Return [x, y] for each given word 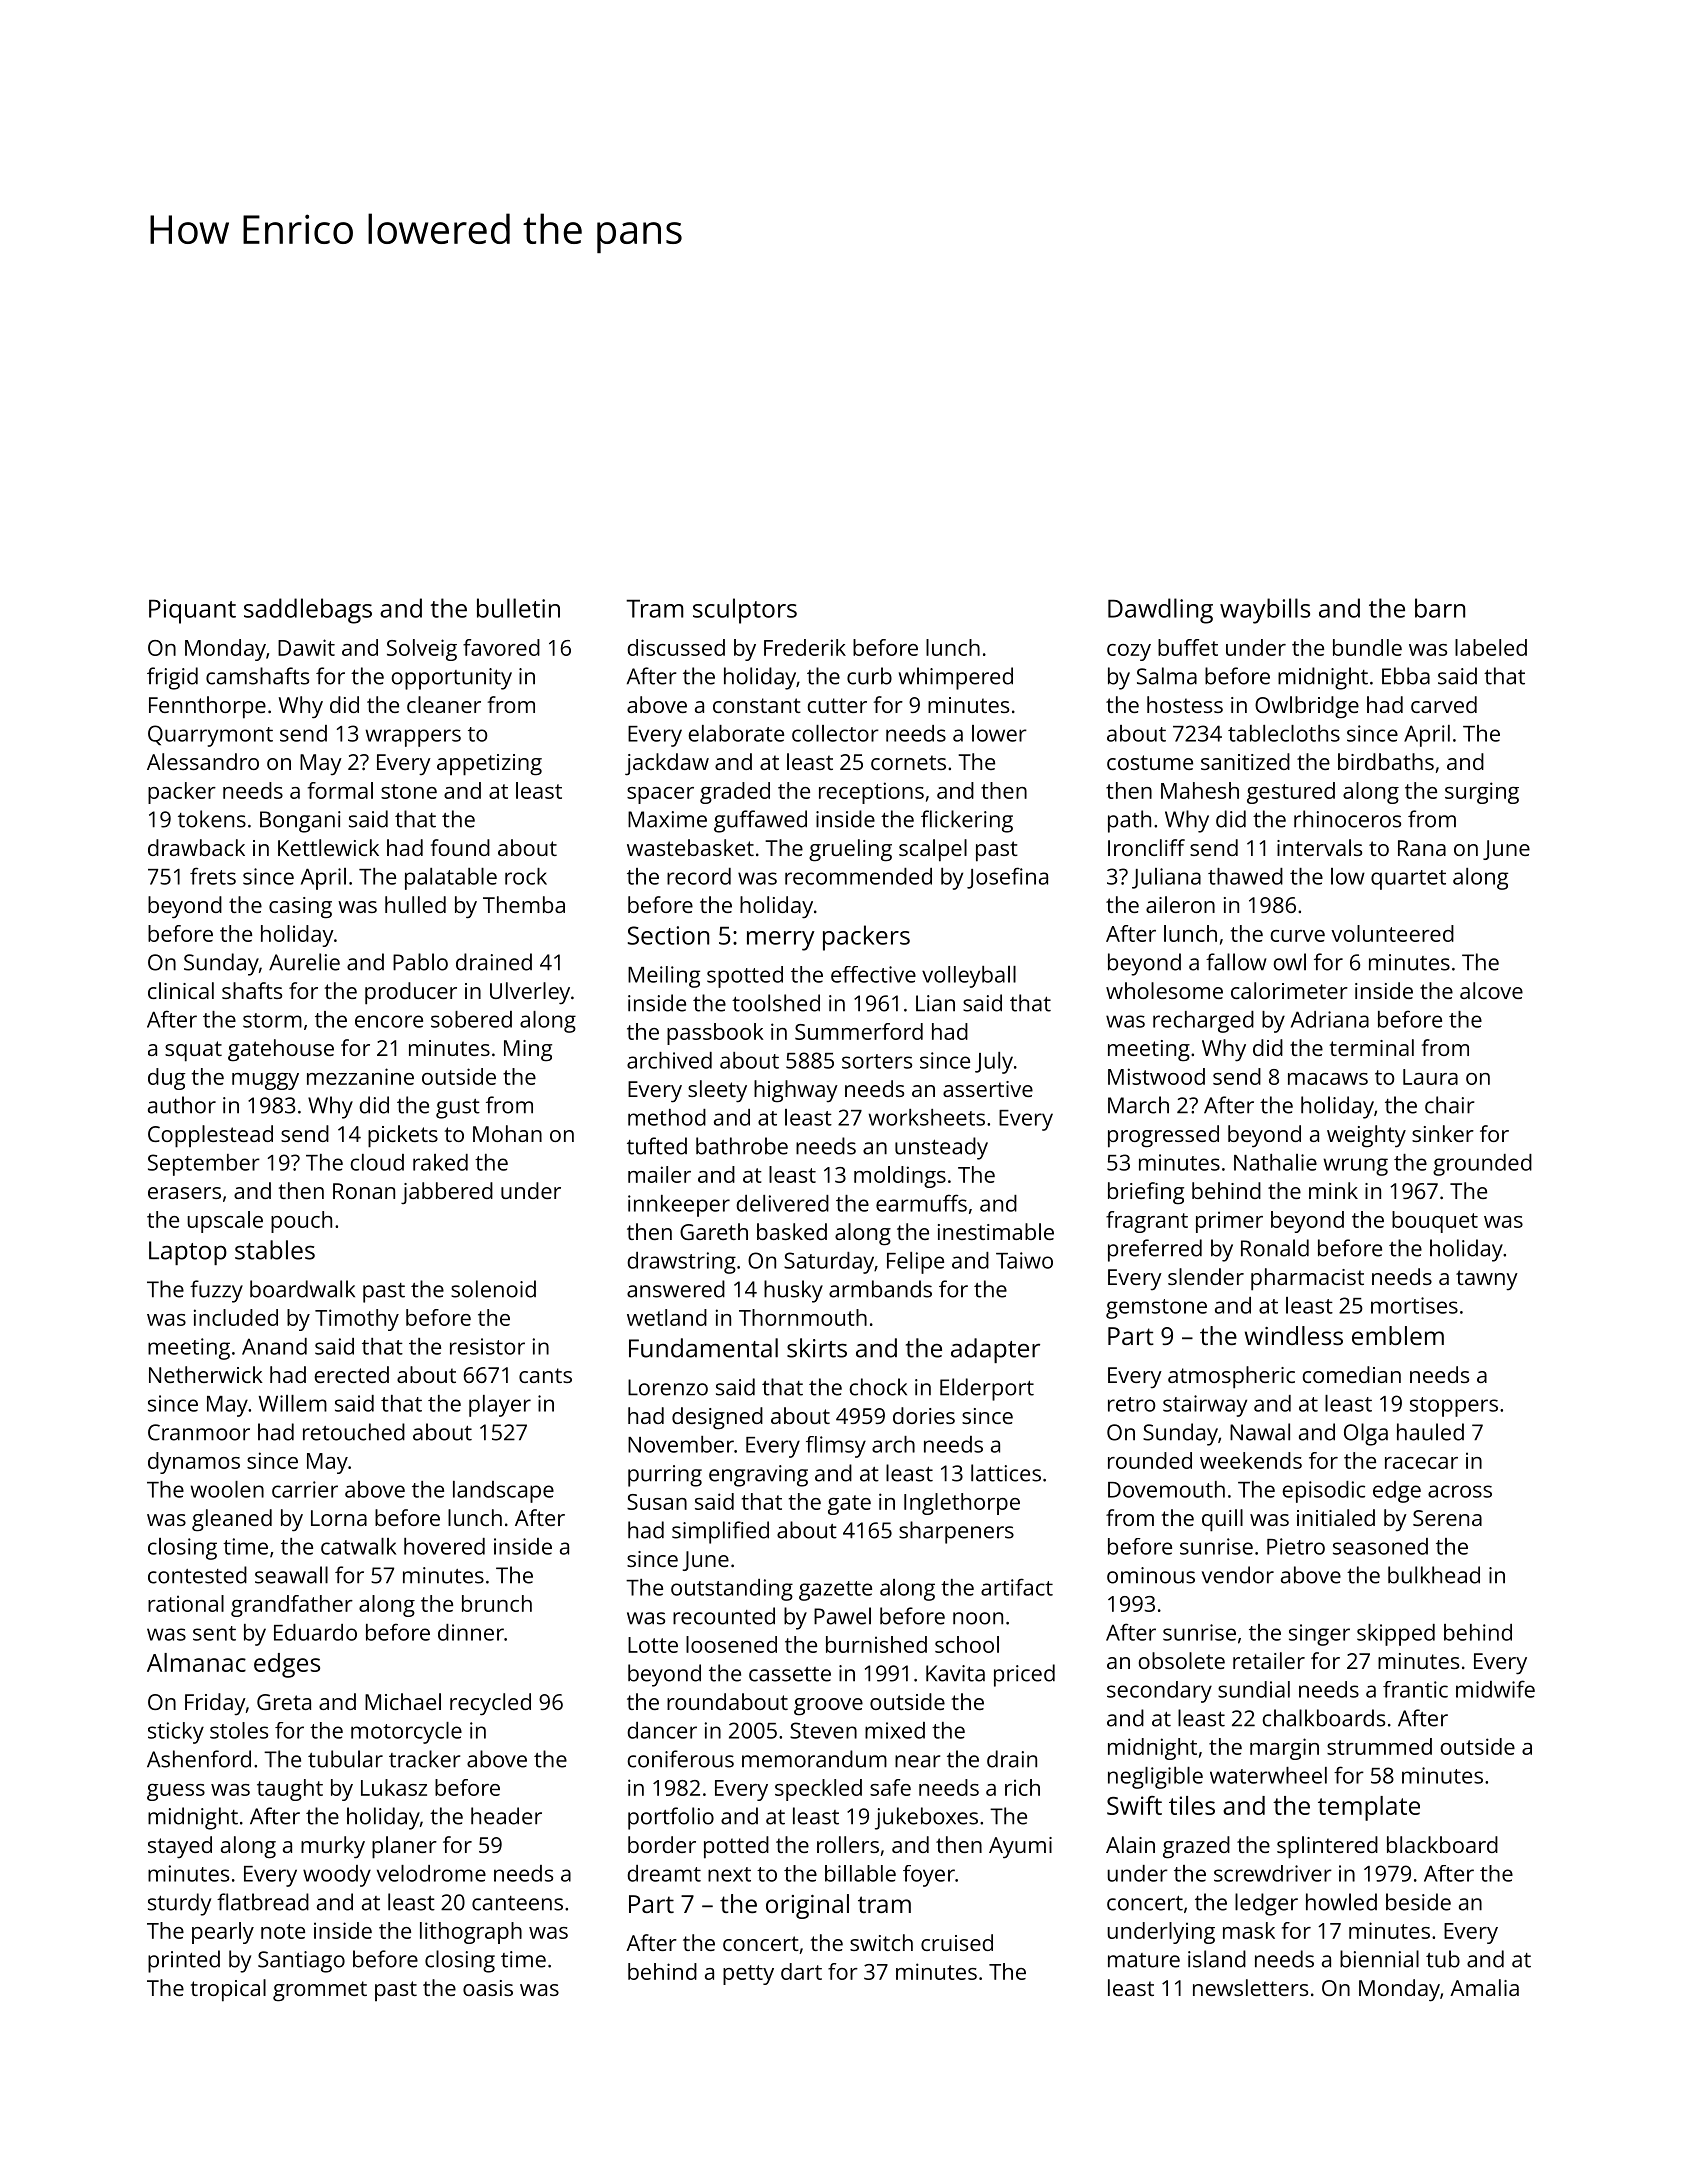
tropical [228, 1990]
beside [1418, 1902]
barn [1440, 608]
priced [1024, 1675]
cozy [1129, 652]
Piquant [192, 611]
